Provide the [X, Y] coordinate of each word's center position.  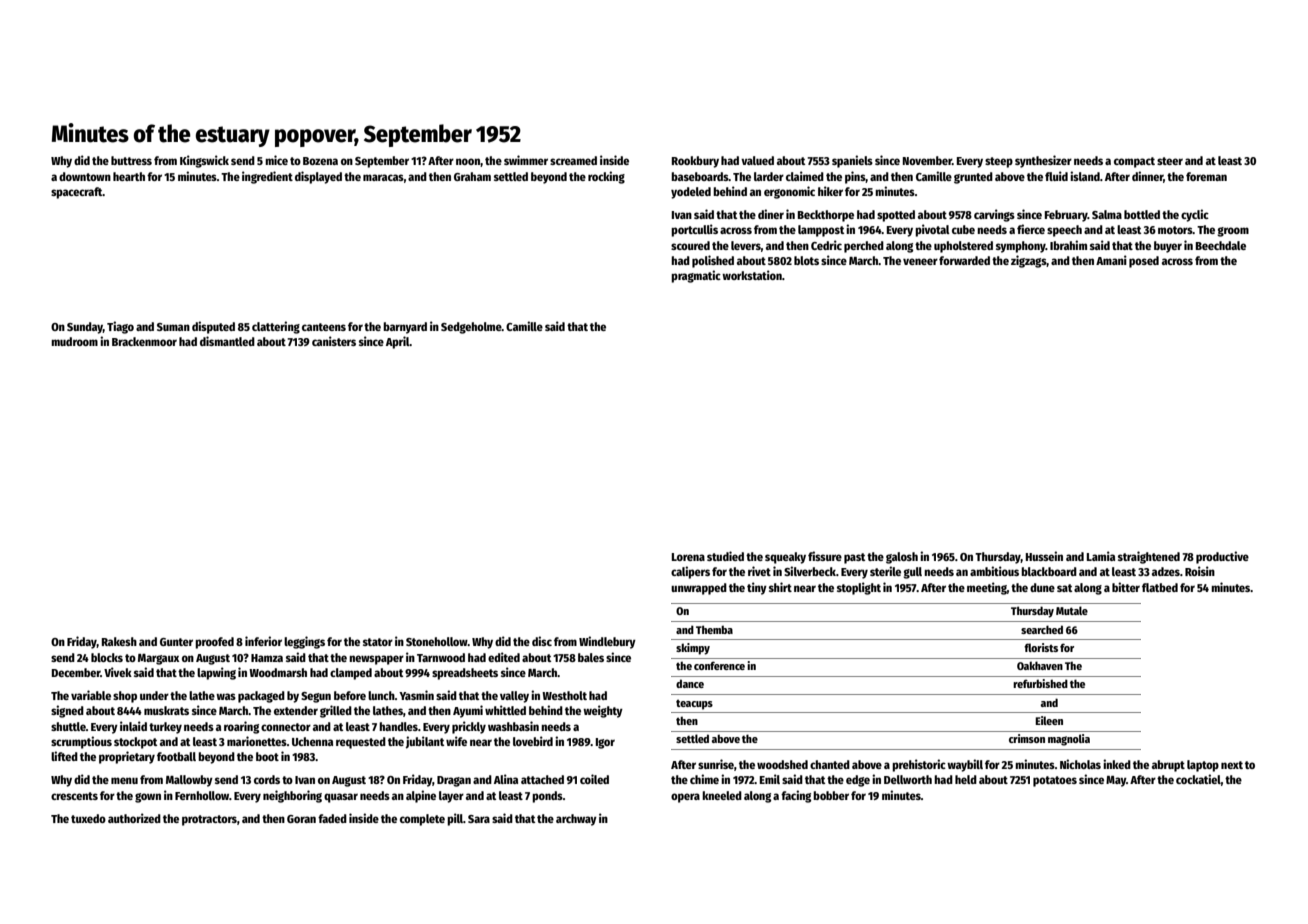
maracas [383, 177]
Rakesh [119, 641]
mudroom [74, 341]
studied [725, 556]
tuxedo [88, 818]
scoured [690, 245]
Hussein [1044, 556]
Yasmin [416, 695]
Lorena [688, 557]
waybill [965, 765]
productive [1222, 557]
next [1232, 765]
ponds [547, 797]
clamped [351, 674]
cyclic [1195, 215]
